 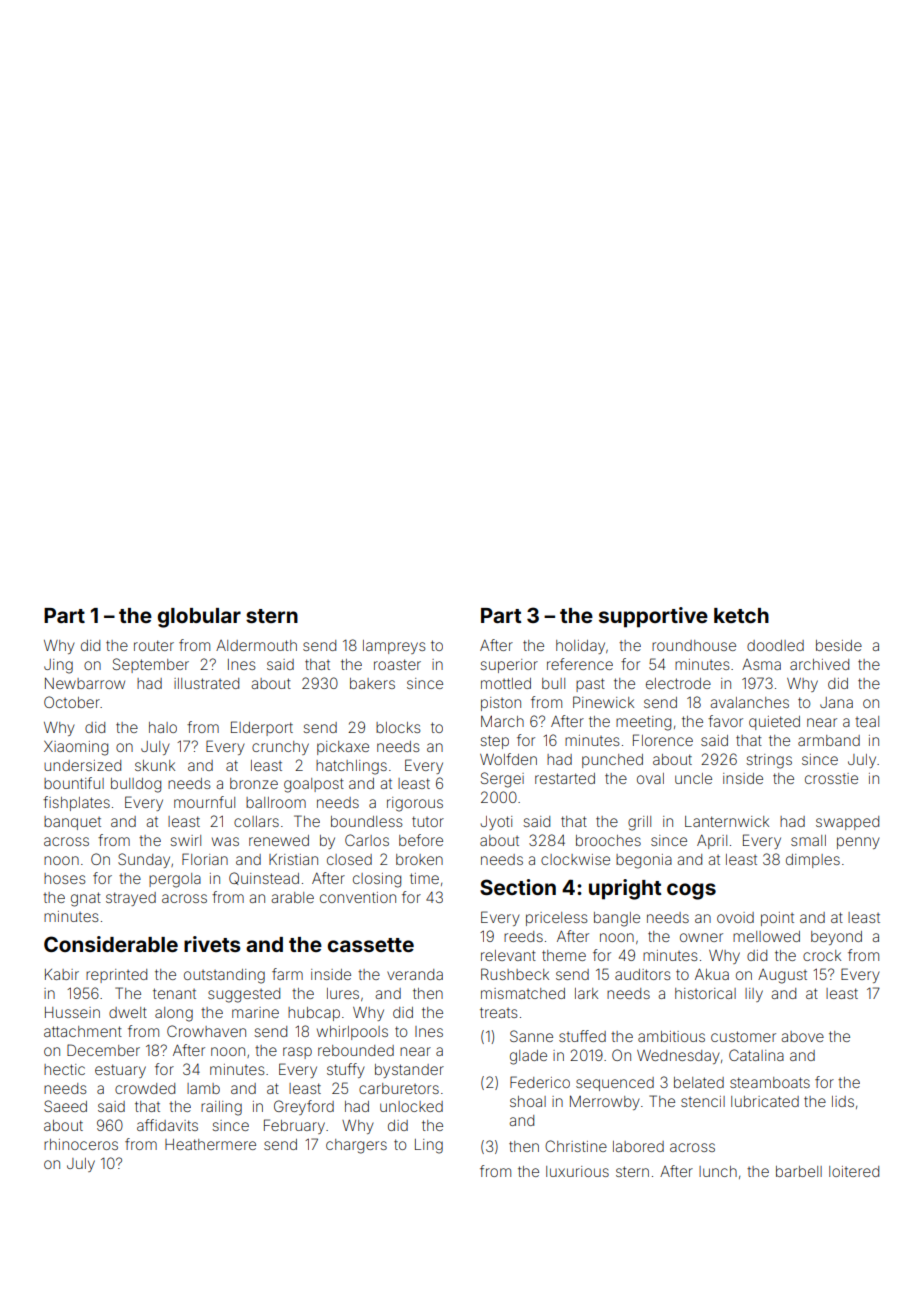 What do you see at coordinates (199, 618) in the document?
I see `globular` at bounding box center [199, 618].
